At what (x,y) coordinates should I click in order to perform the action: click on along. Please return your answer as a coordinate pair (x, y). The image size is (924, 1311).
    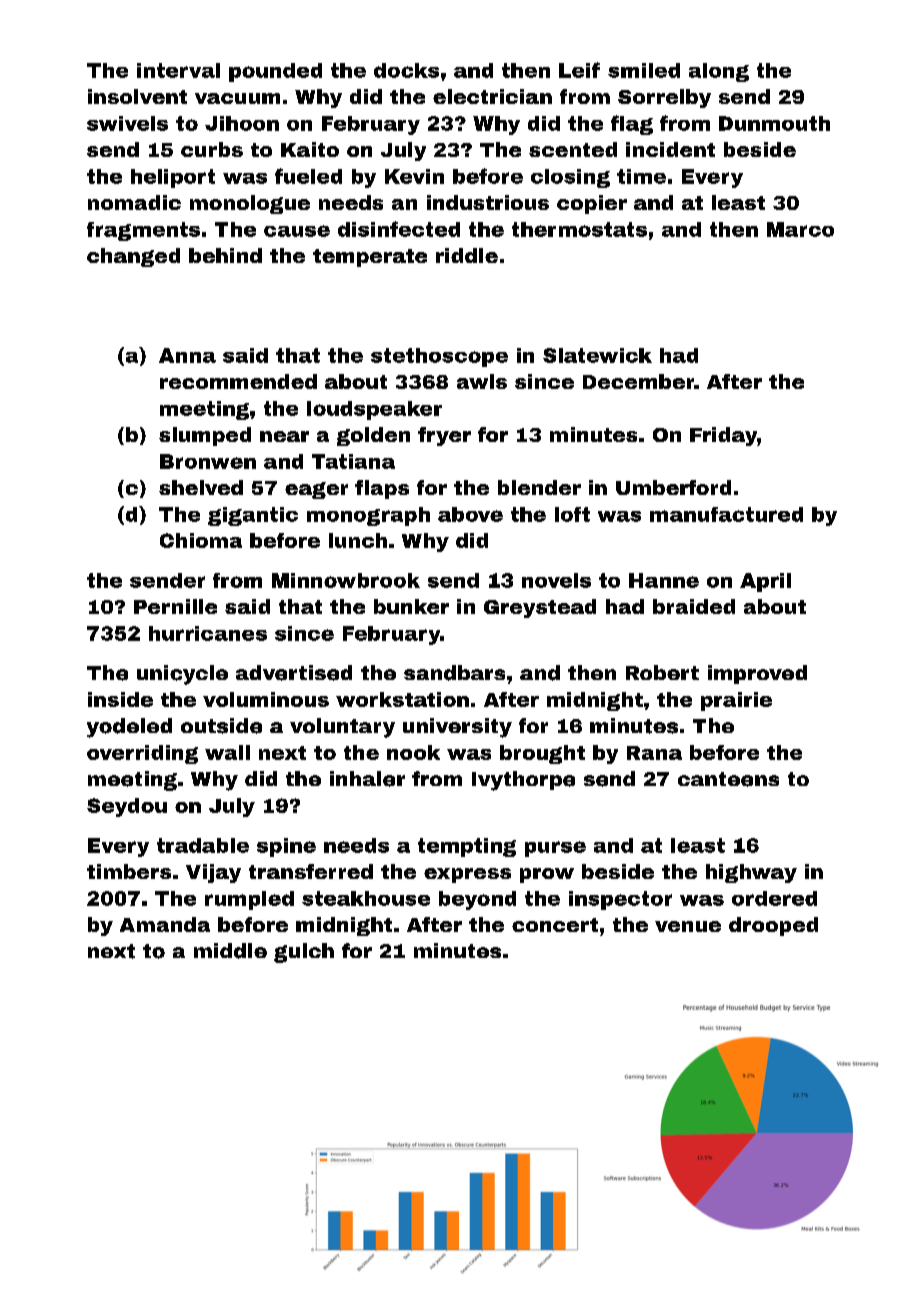
    Looking at the image, I should click on (719, 72).
